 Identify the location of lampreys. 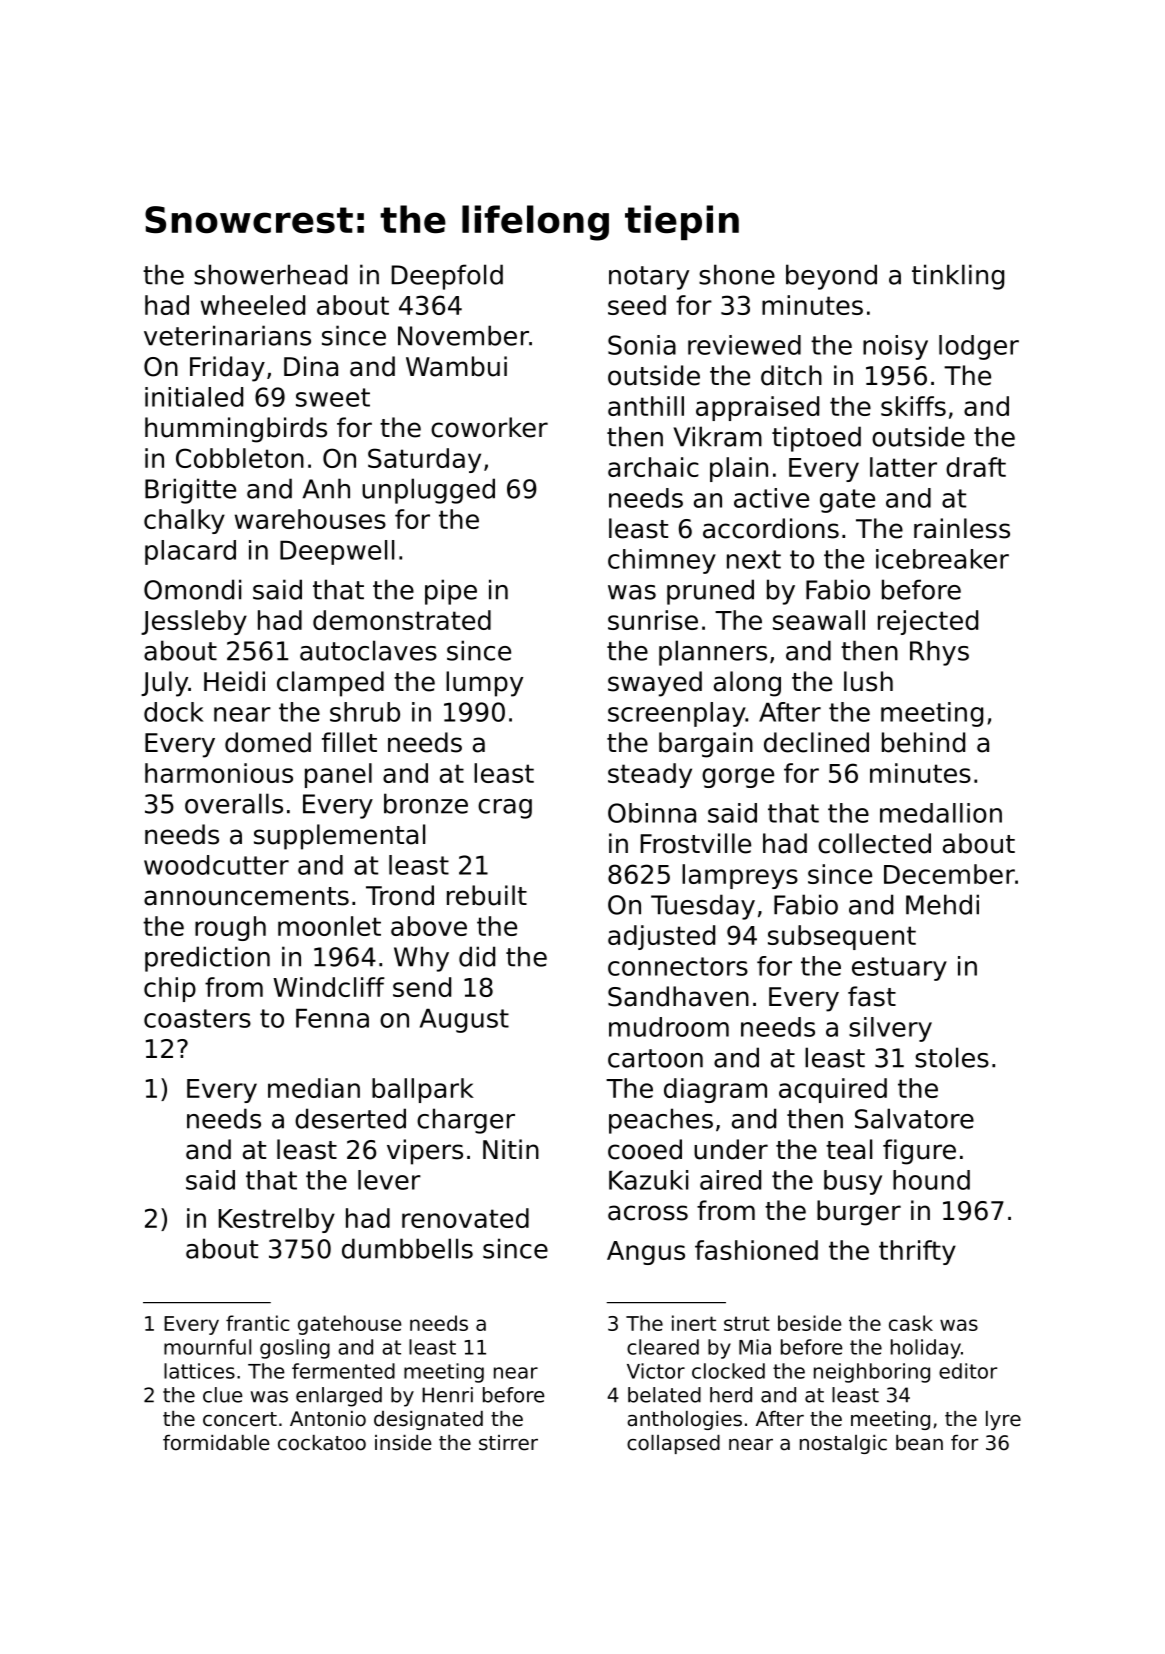
(740, 876).
